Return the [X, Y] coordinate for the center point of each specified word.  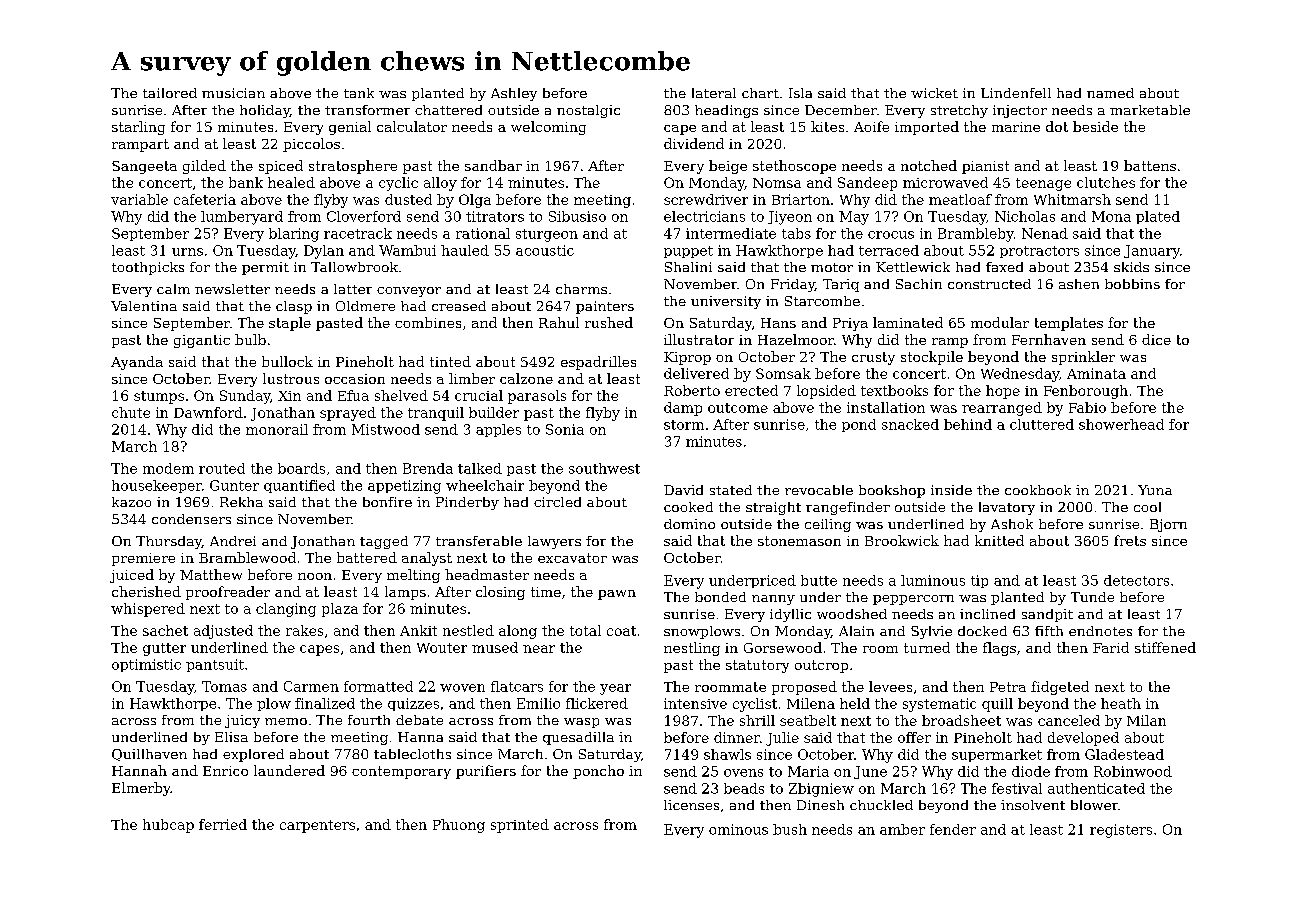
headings [726, 111]
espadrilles [598, 363]
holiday [265, 111]
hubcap [168, 826]
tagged [384, 542]
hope [1003, 392]
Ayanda [137, 363]
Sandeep [867, 184]
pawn [617, 595]
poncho [598, 772]
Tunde [1092, 597]
